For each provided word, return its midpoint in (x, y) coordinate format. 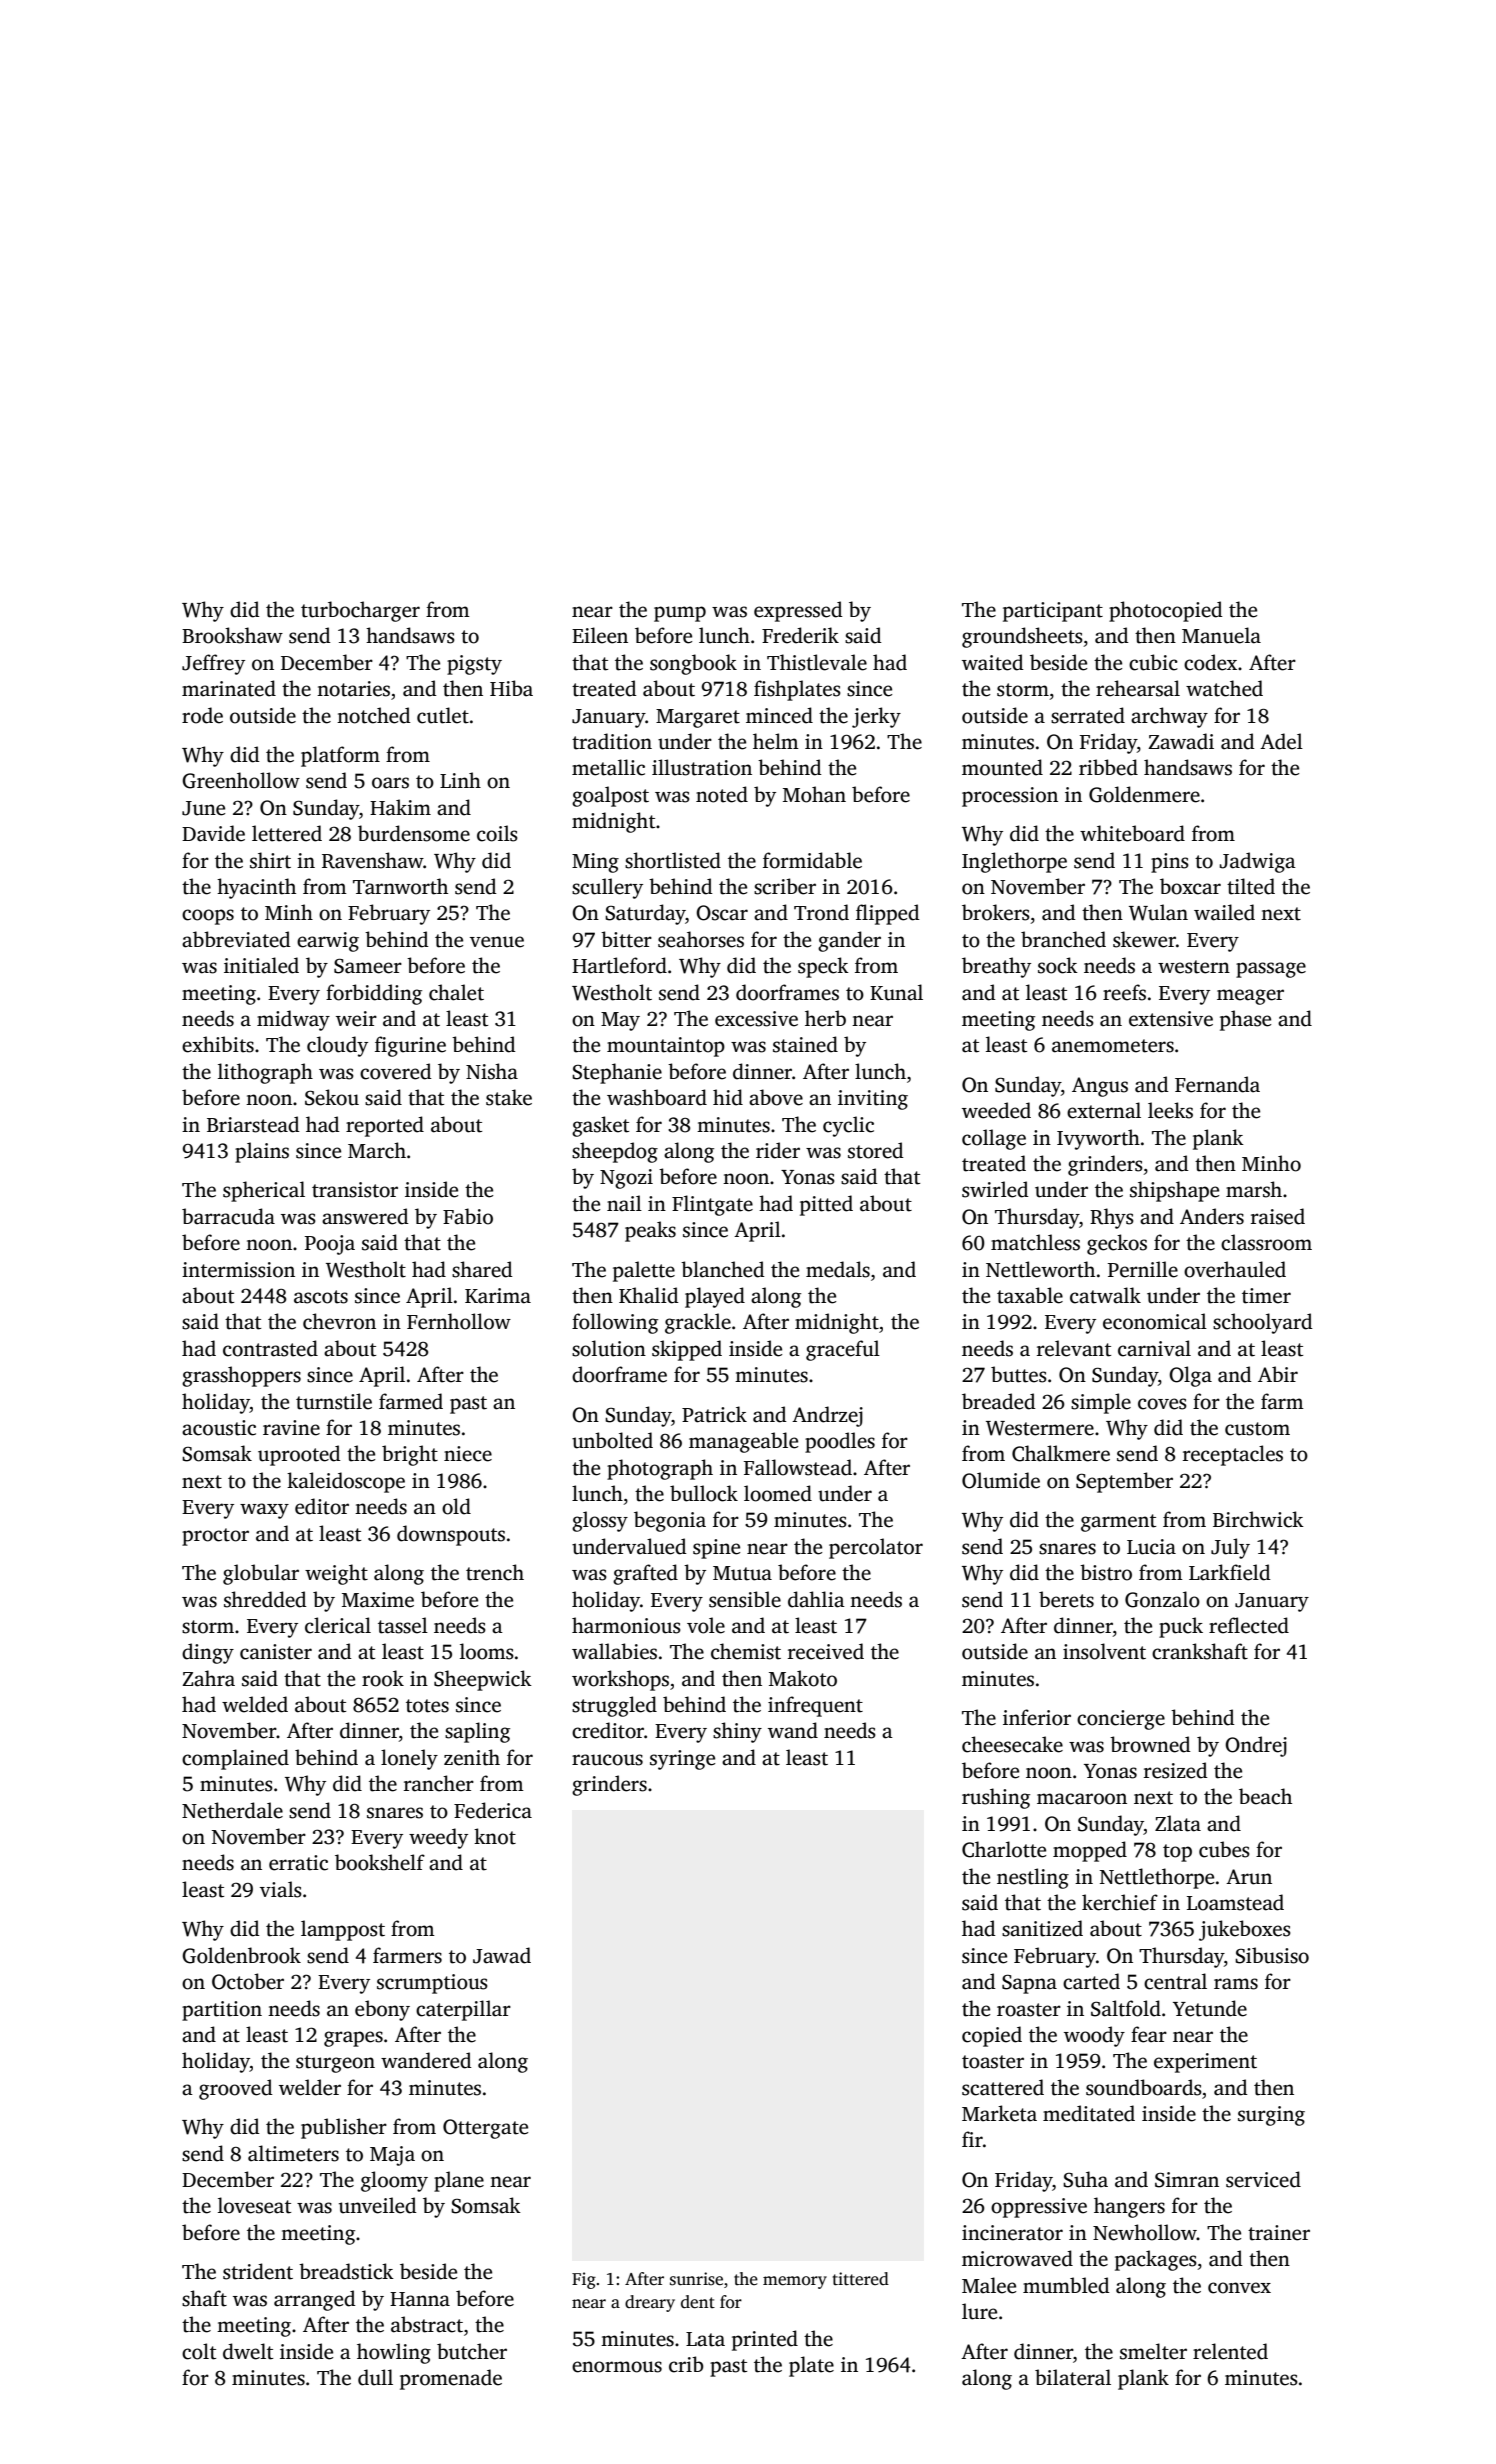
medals (838, 1269)
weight (336, 1574)
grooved (236, 2089)
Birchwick (1258, 1519)
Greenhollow (241, 780)
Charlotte (1004, 1849)
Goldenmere (1144, 794)
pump (680, 614)
